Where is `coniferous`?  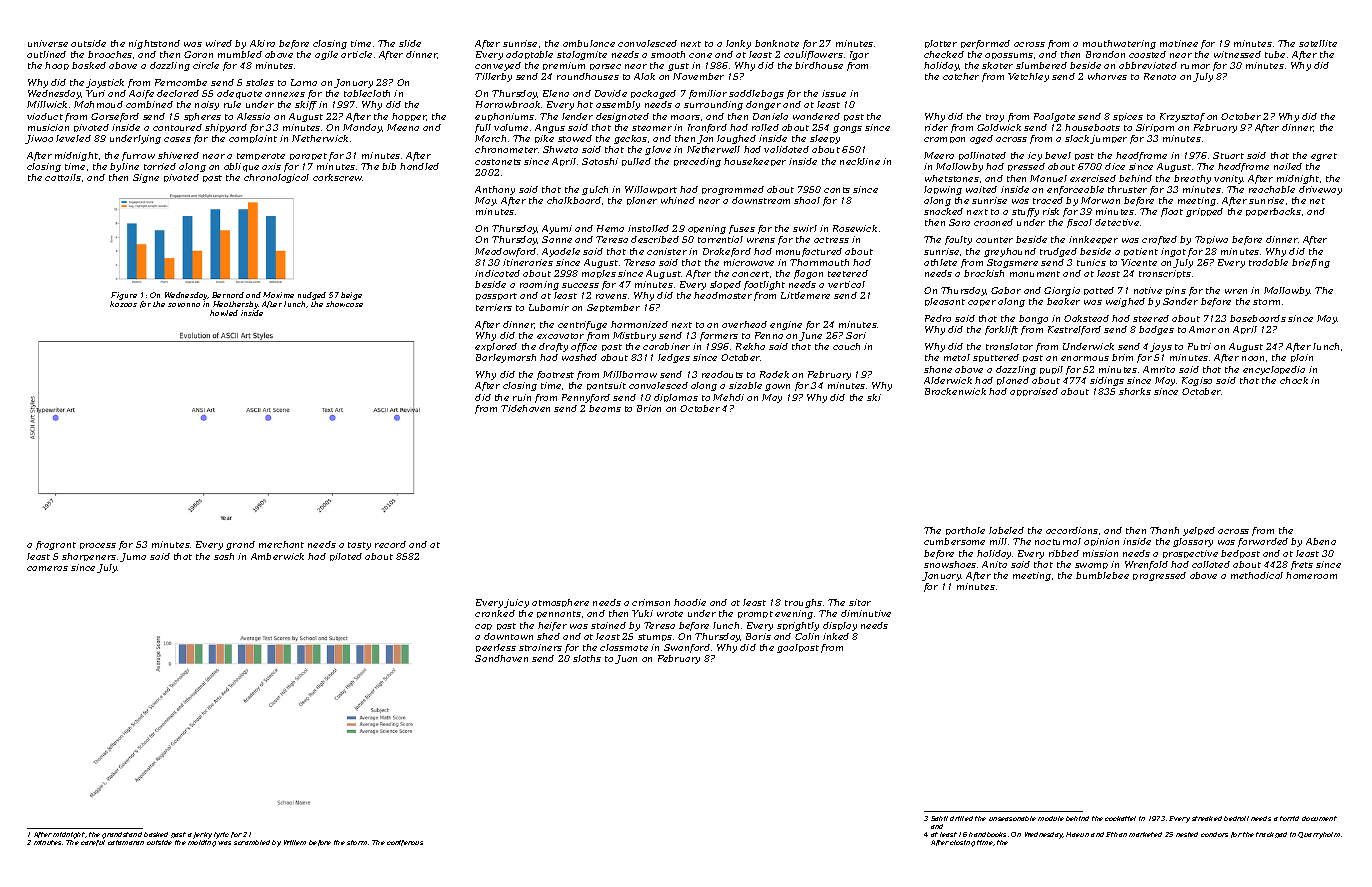
coniferous is located at coordinates (405, 843).
